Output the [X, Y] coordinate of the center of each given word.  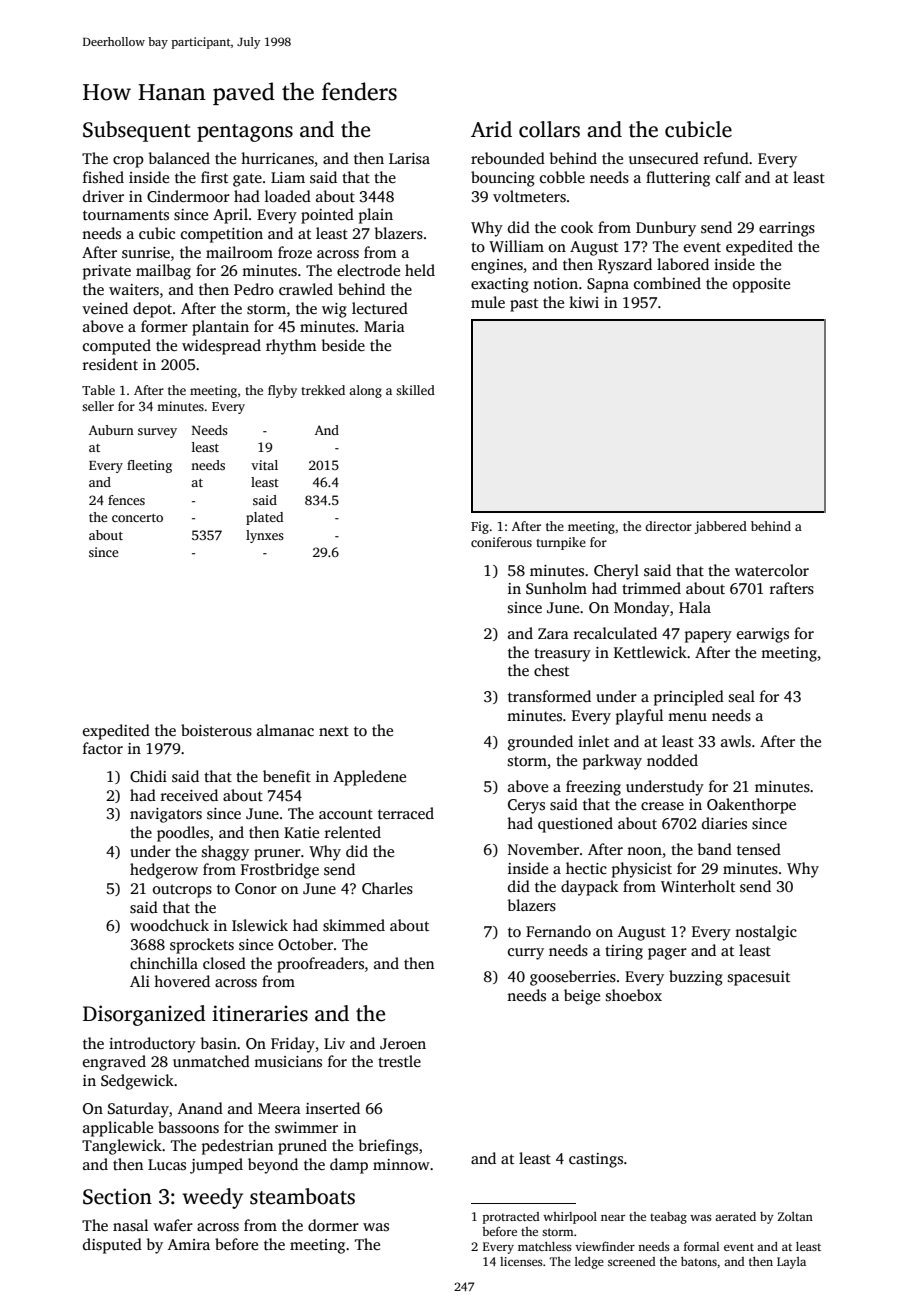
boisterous [216, 730]
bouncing [503, 179]
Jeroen [403, 1044]
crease [662, 806]
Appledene [369, 778]
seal [742, 696]
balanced [179, 158]
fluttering [678, 179]
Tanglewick [122, 1147]
